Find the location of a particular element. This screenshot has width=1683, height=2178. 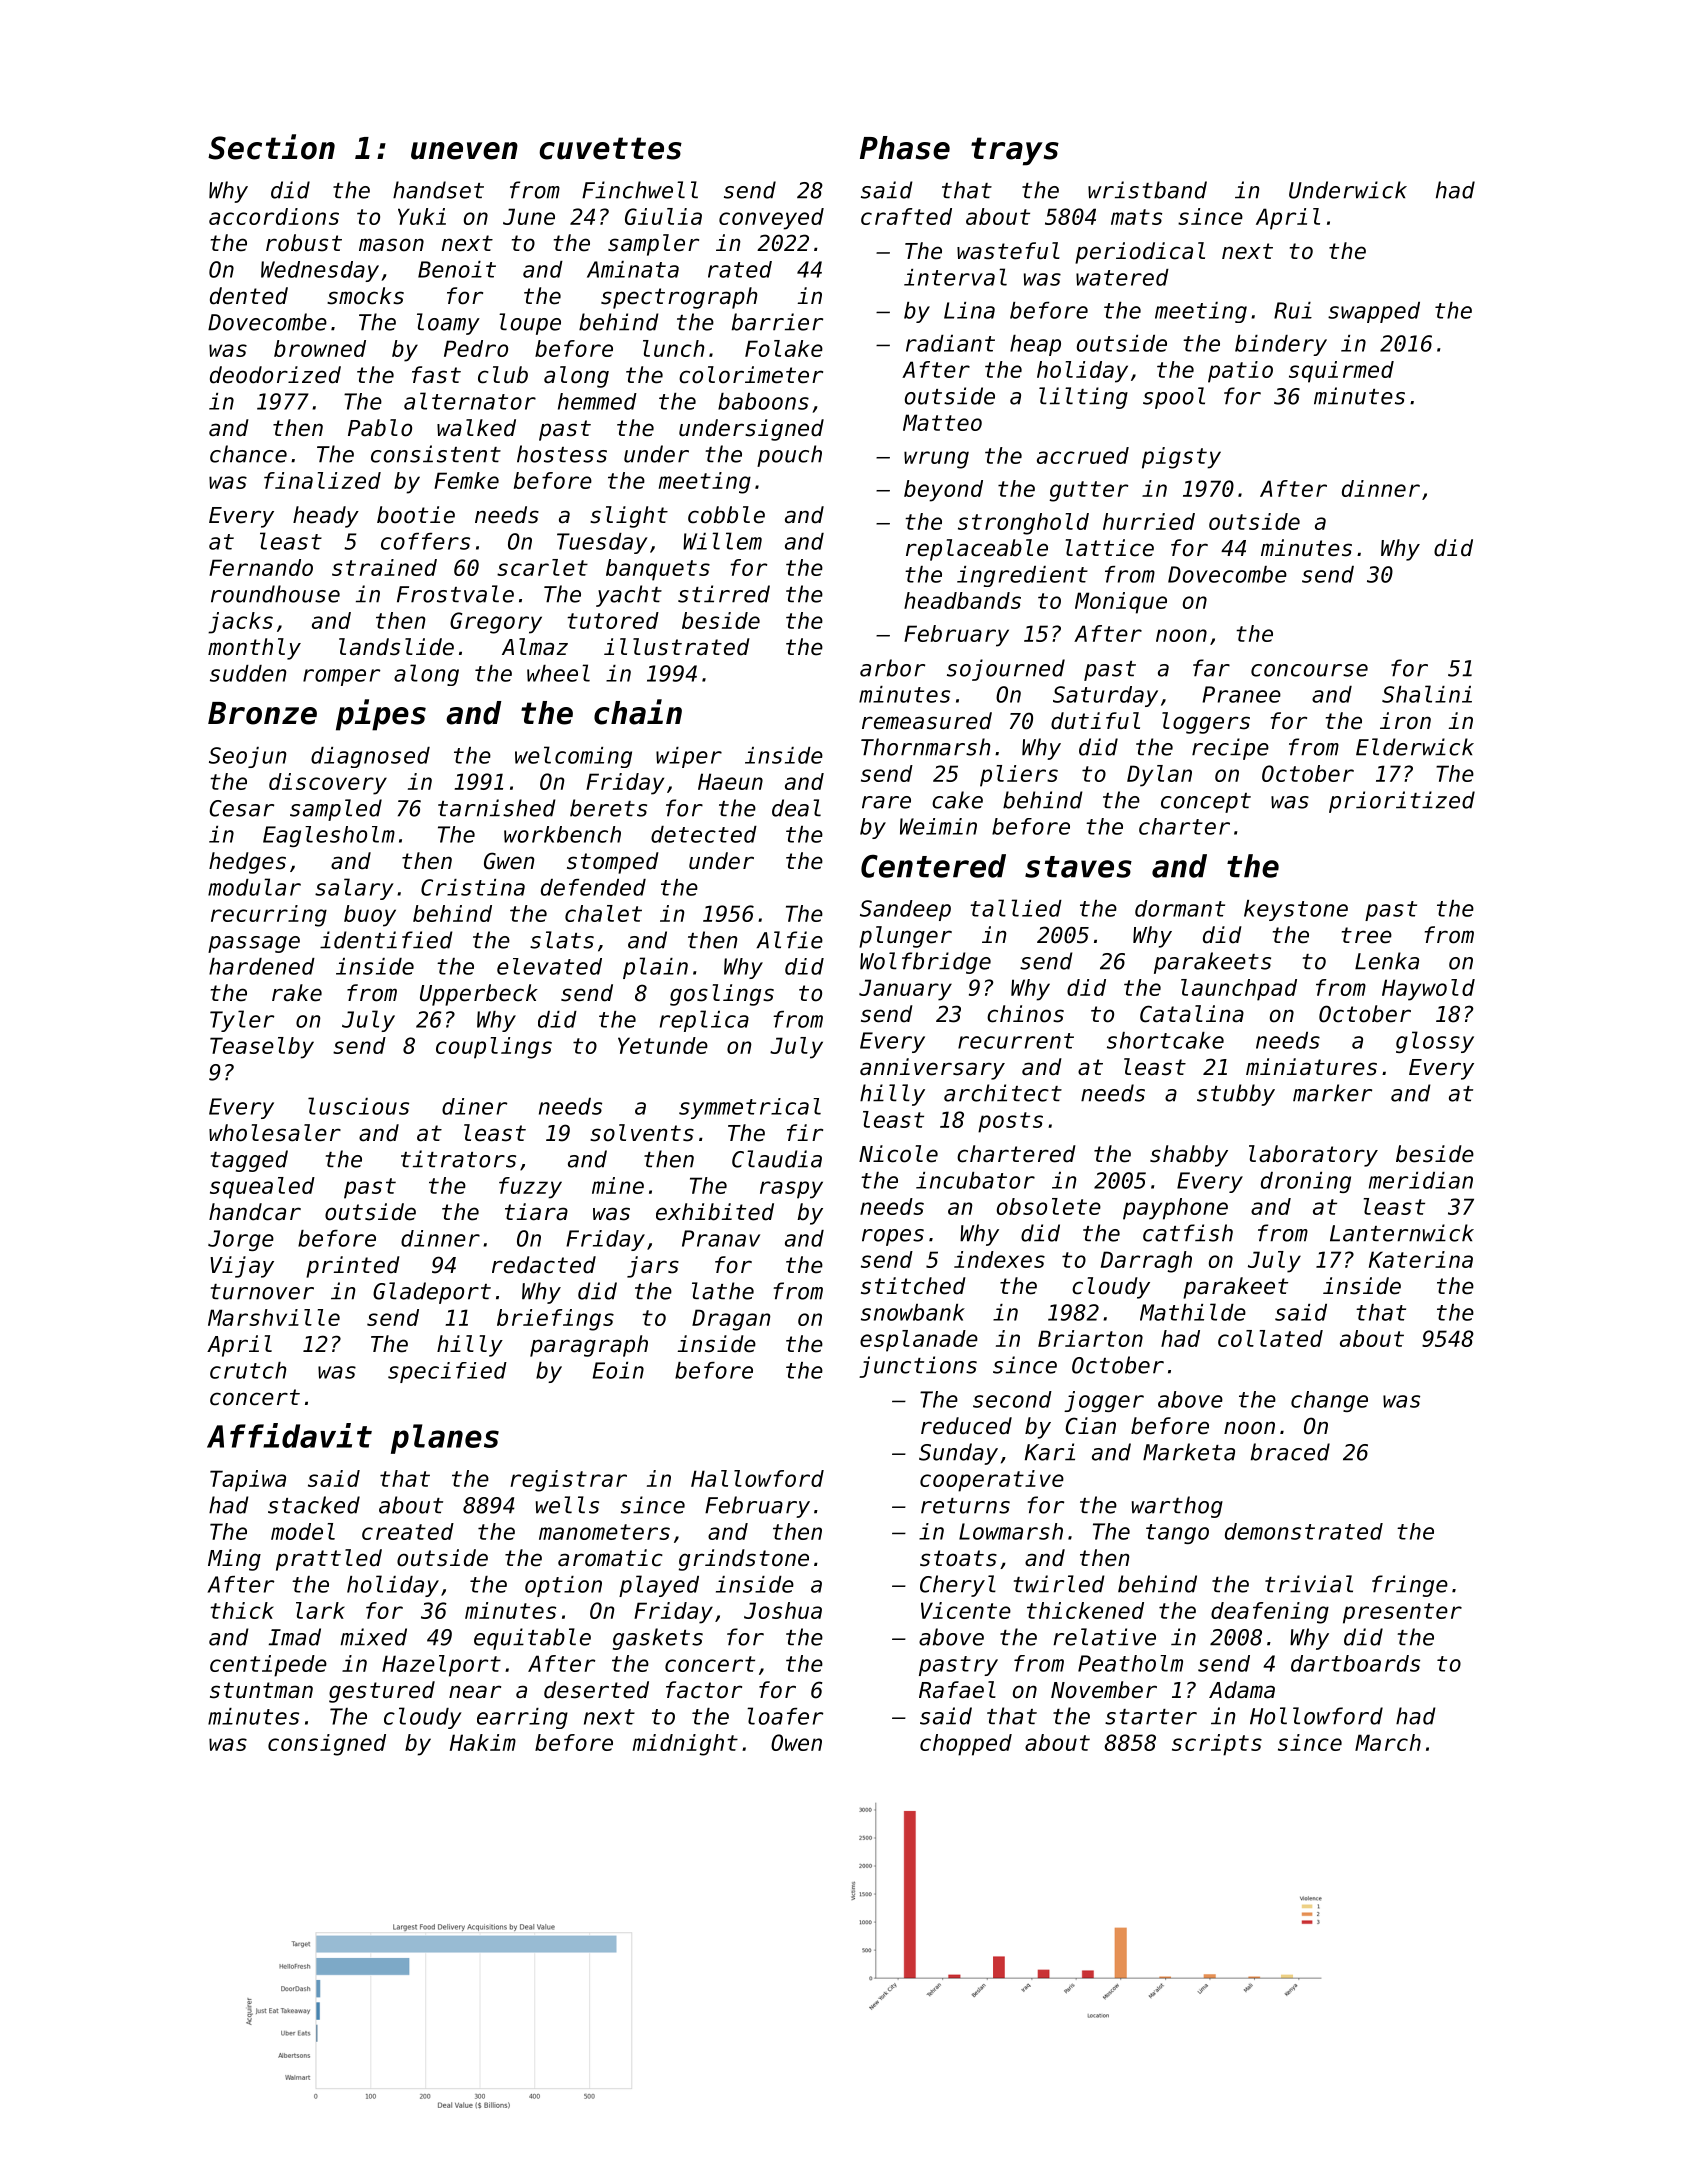

wristband is located at coordinates (1147, 190).
